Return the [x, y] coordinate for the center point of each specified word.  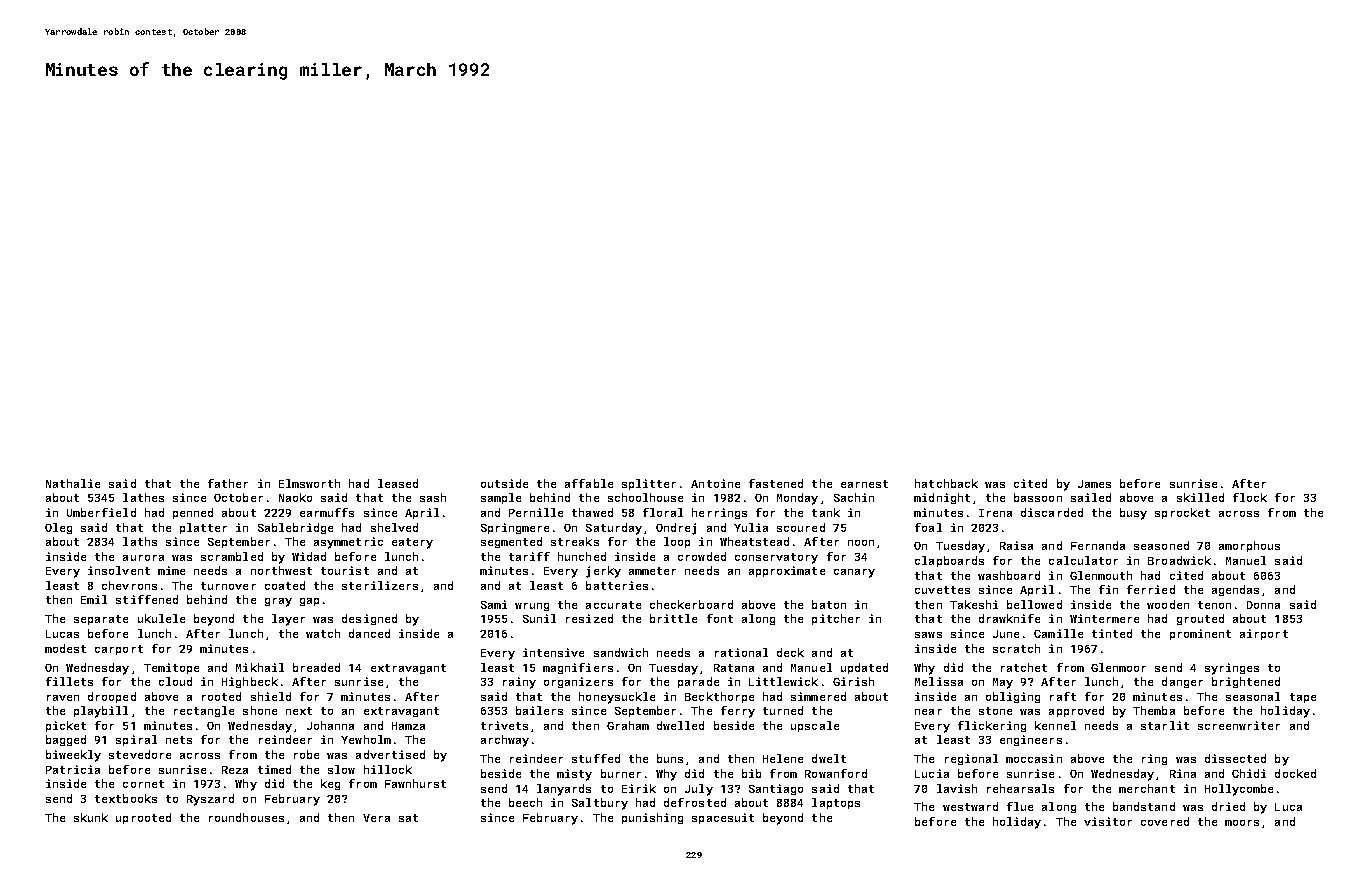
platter [203, 528]
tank [826, 512]
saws [928, 635]
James [1094, 484]
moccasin [1034, 758]
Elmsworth [309, 483]
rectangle [204, 711]
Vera [376, 818]
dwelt [829, 758]
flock [1250, 497]
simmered [818, 696]
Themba [1154, 710]
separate [101, 620]
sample [501, 498]
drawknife [1009, 618]
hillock [388, 769]
